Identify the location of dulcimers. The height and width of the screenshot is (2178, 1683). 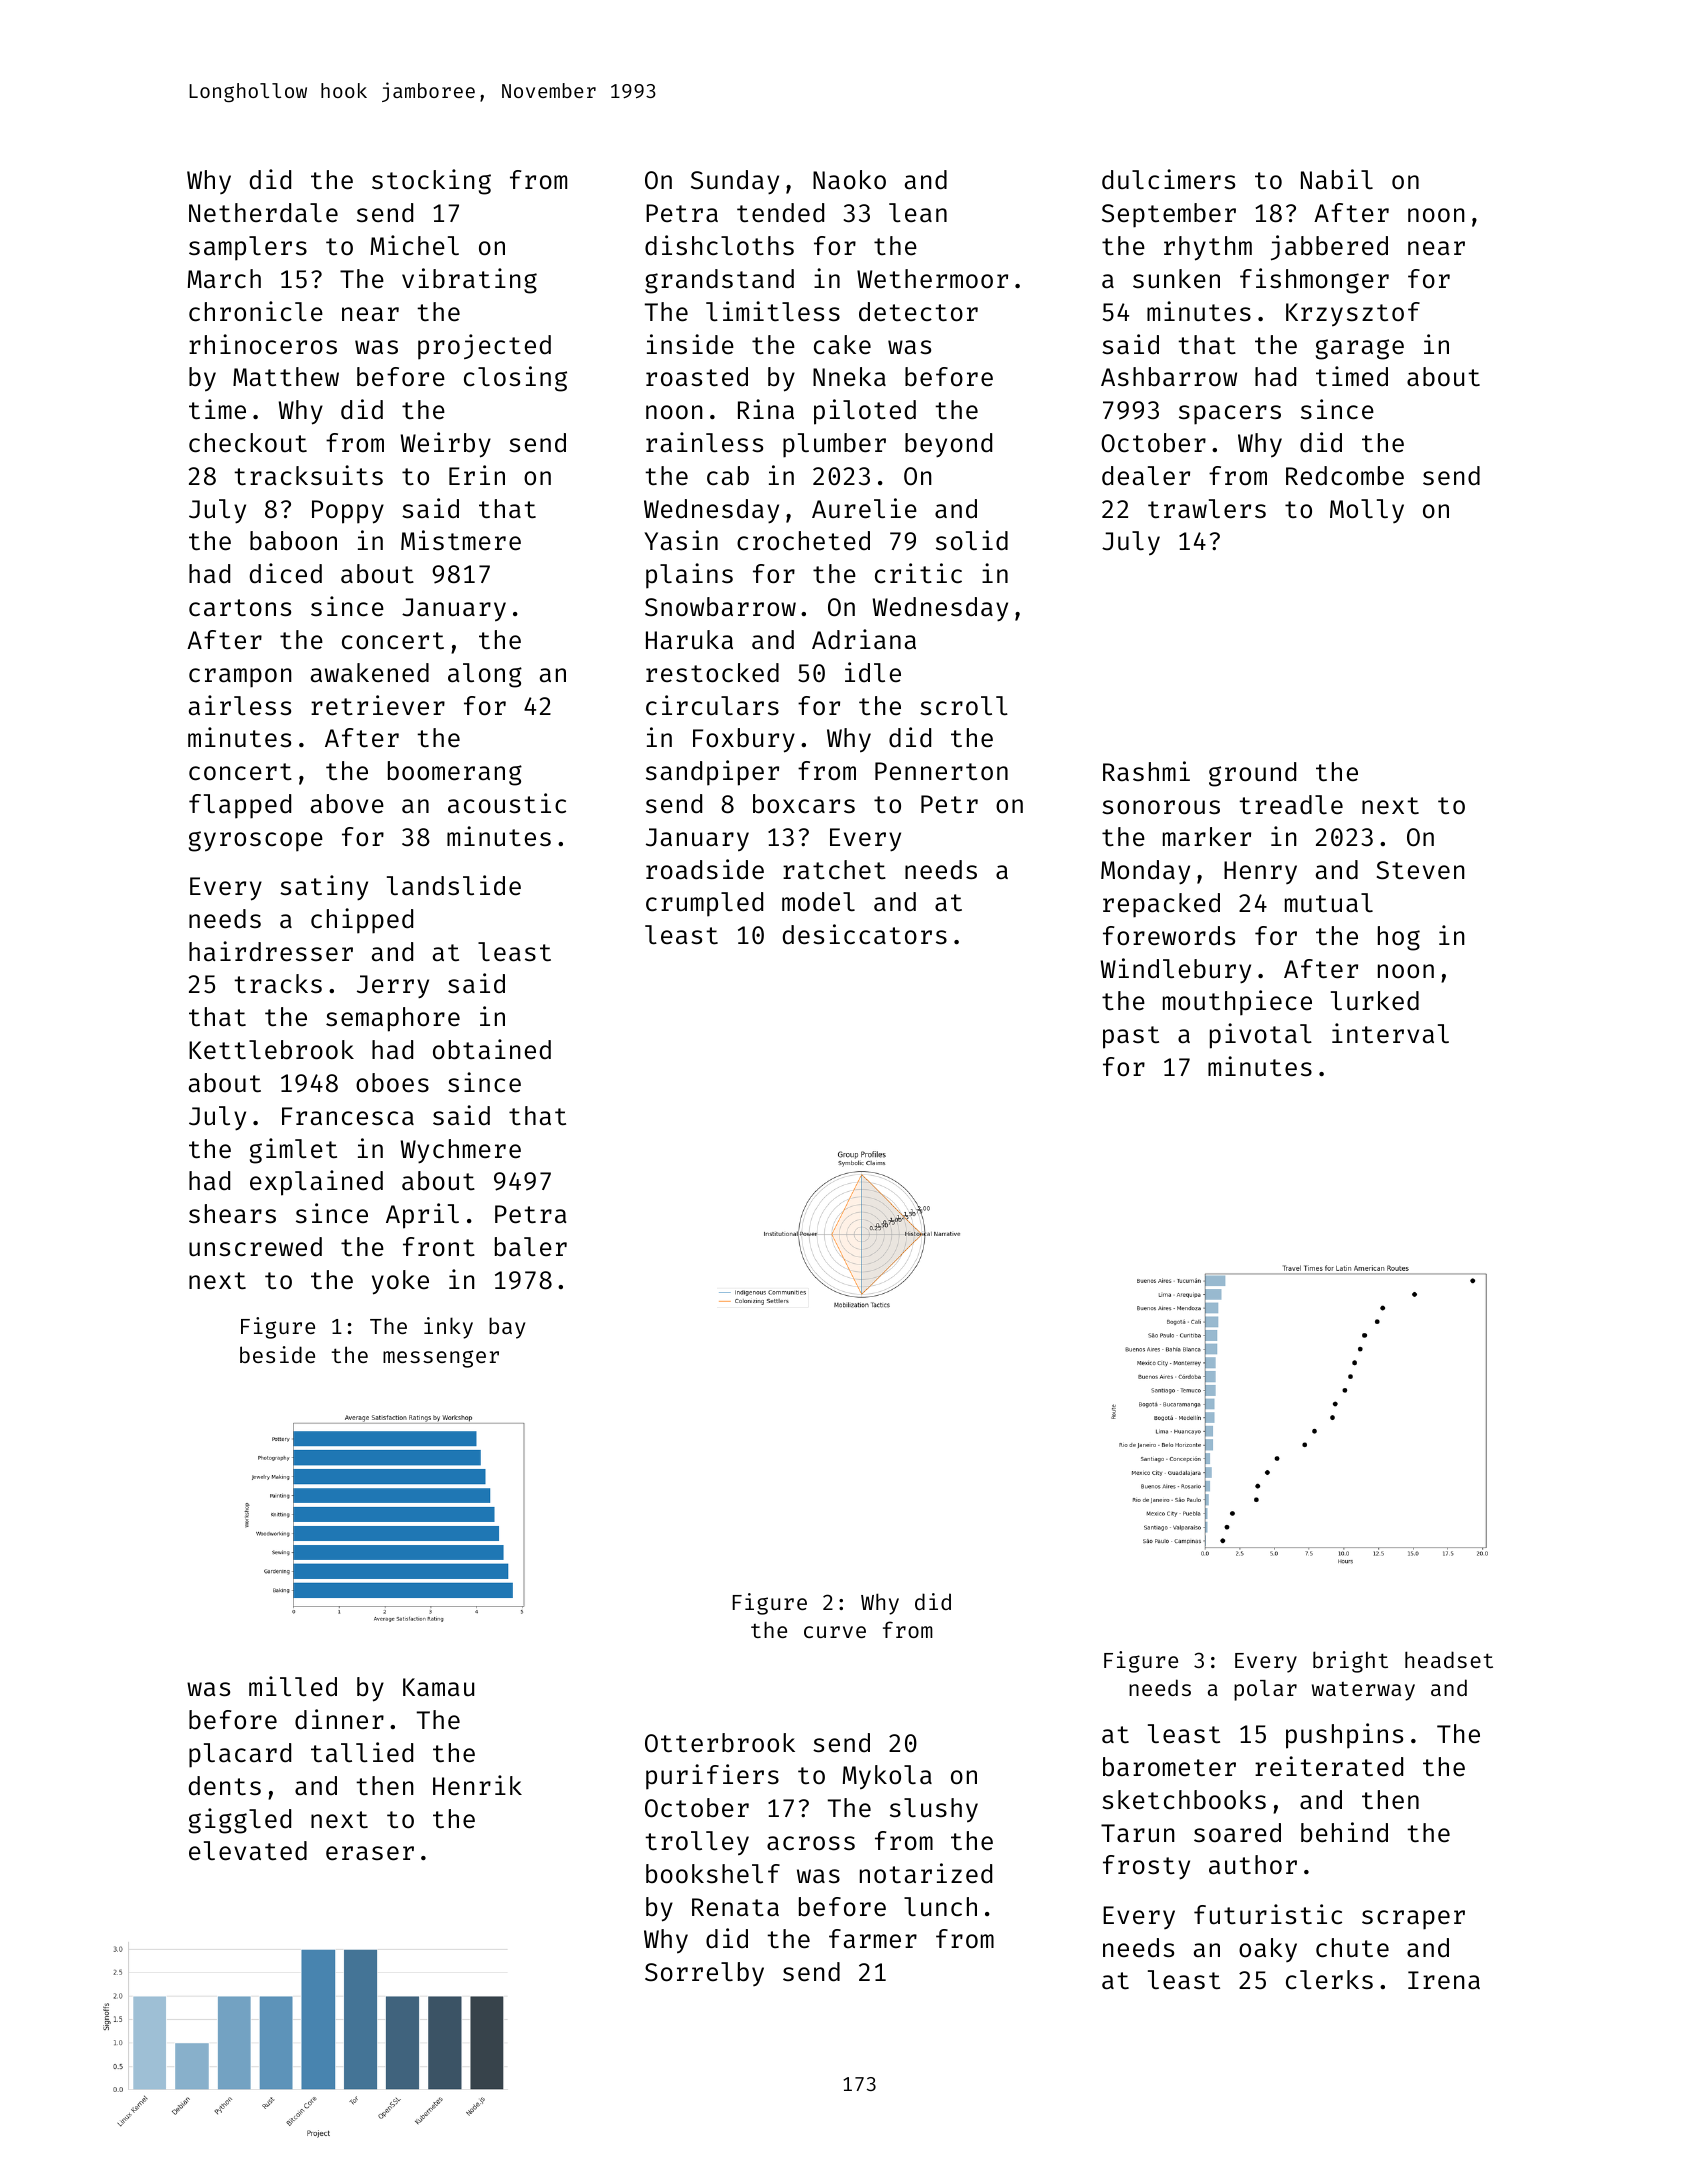
(1168, 179).
